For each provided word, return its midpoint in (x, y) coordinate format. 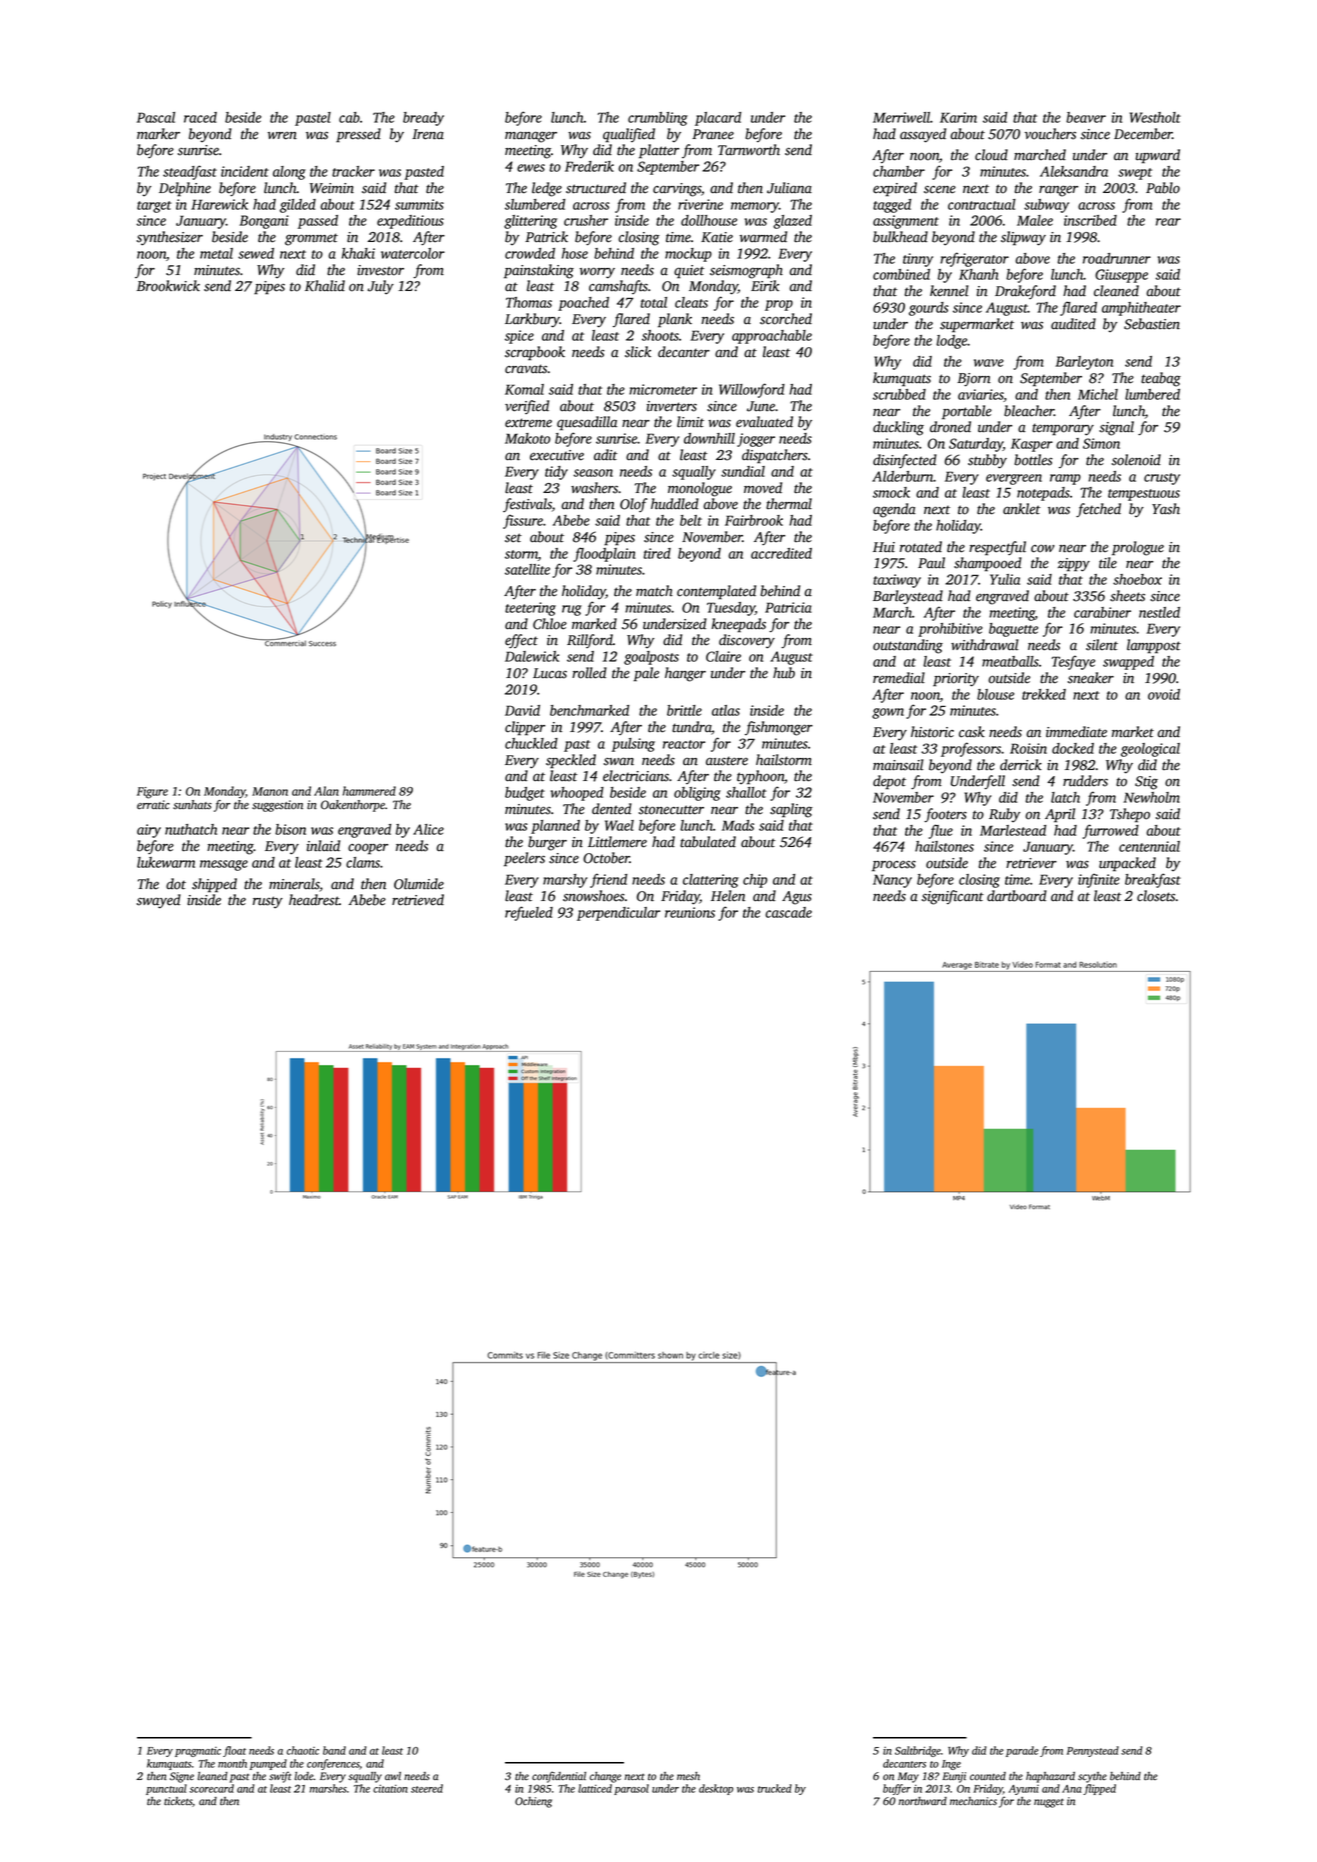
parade (1022, 1751)
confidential (559, 1777)
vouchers (1050, 134)
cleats (691, 302)
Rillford (590, 641)
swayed (159, 901)
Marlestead (1013, 830)
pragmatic (198, 1752)
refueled (529, 913)
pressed (358, 135)
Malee (1035, 220)
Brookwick (168, 286)
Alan (326, 791)
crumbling (658, 119)
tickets (178, 1801)
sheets (1127, 596)
